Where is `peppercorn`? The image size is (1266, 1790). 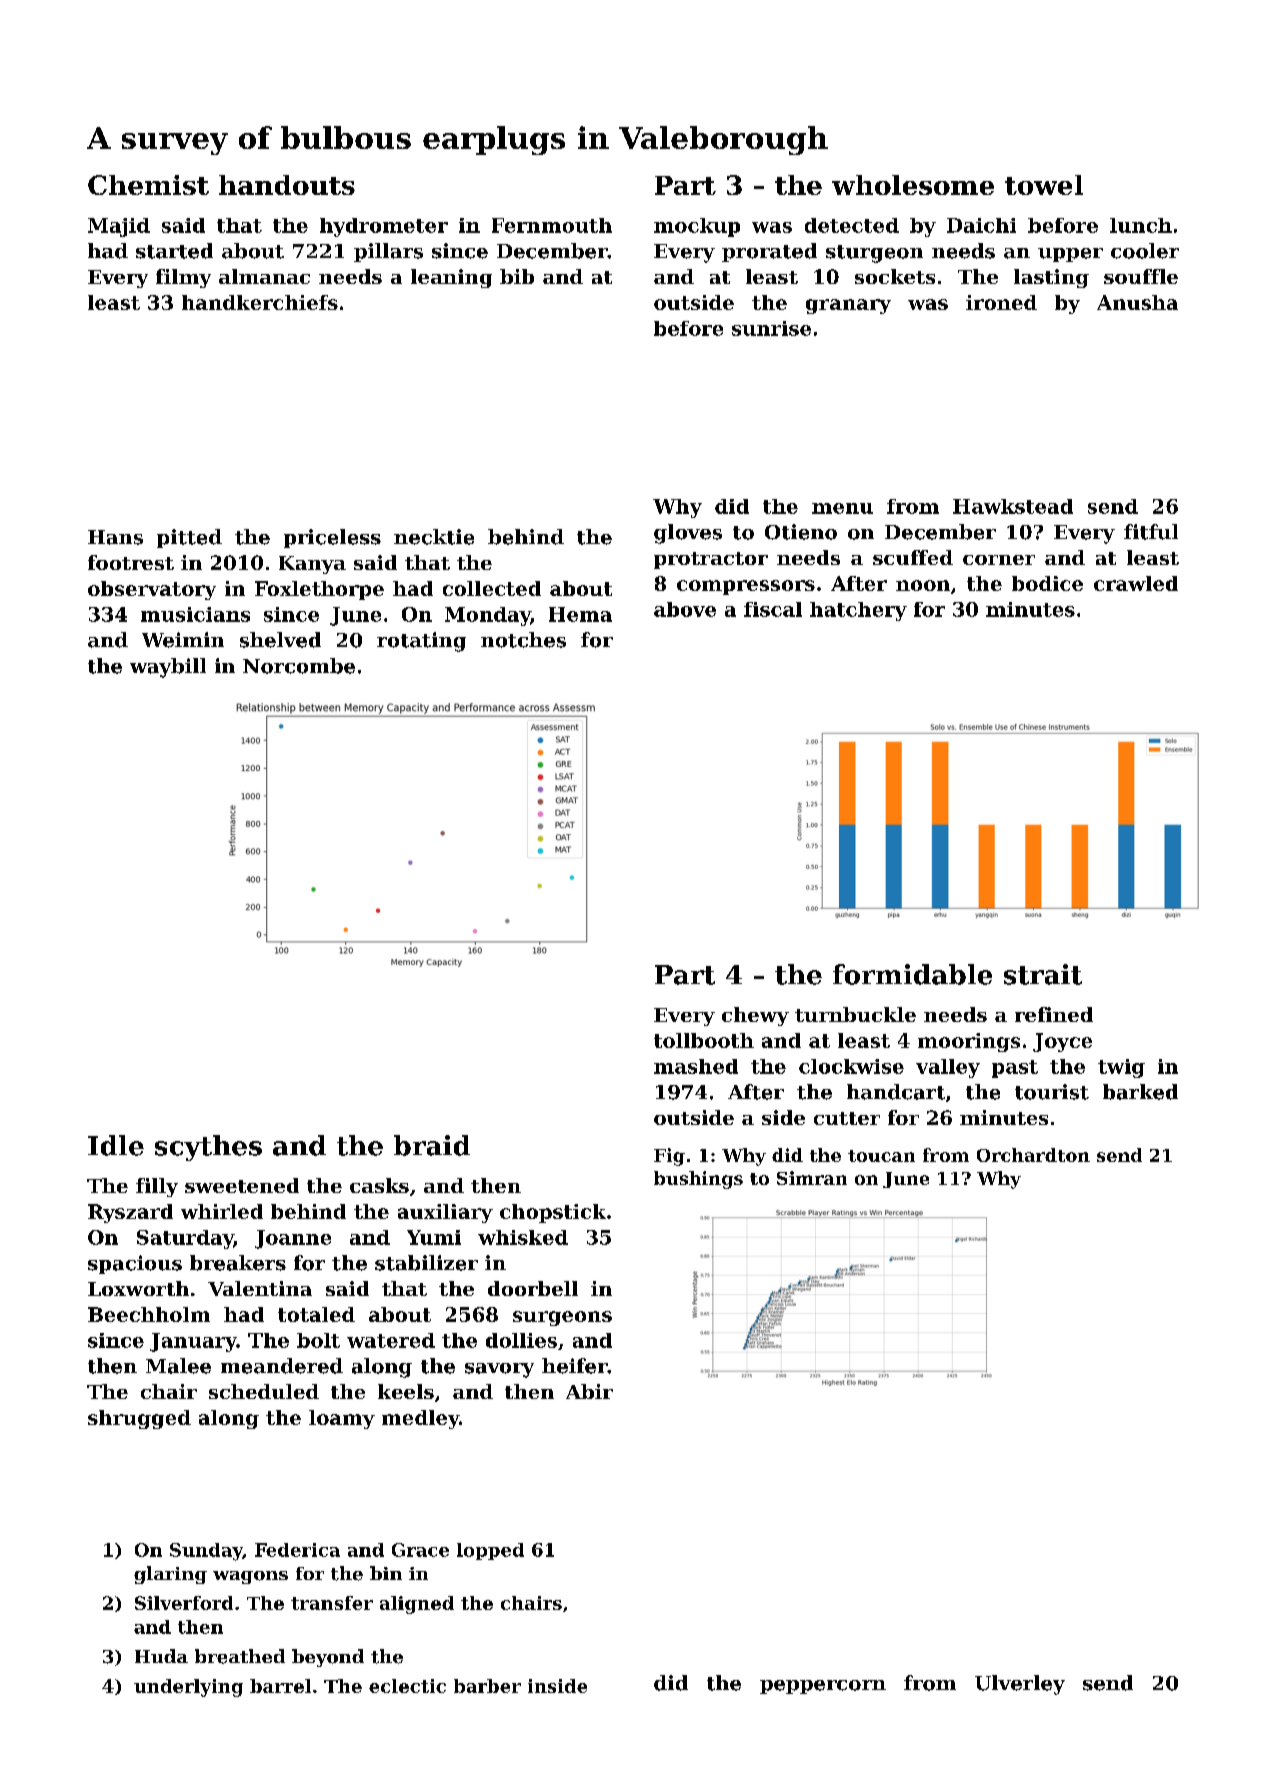
peppercorn is located at coordinates (823, 1687).
